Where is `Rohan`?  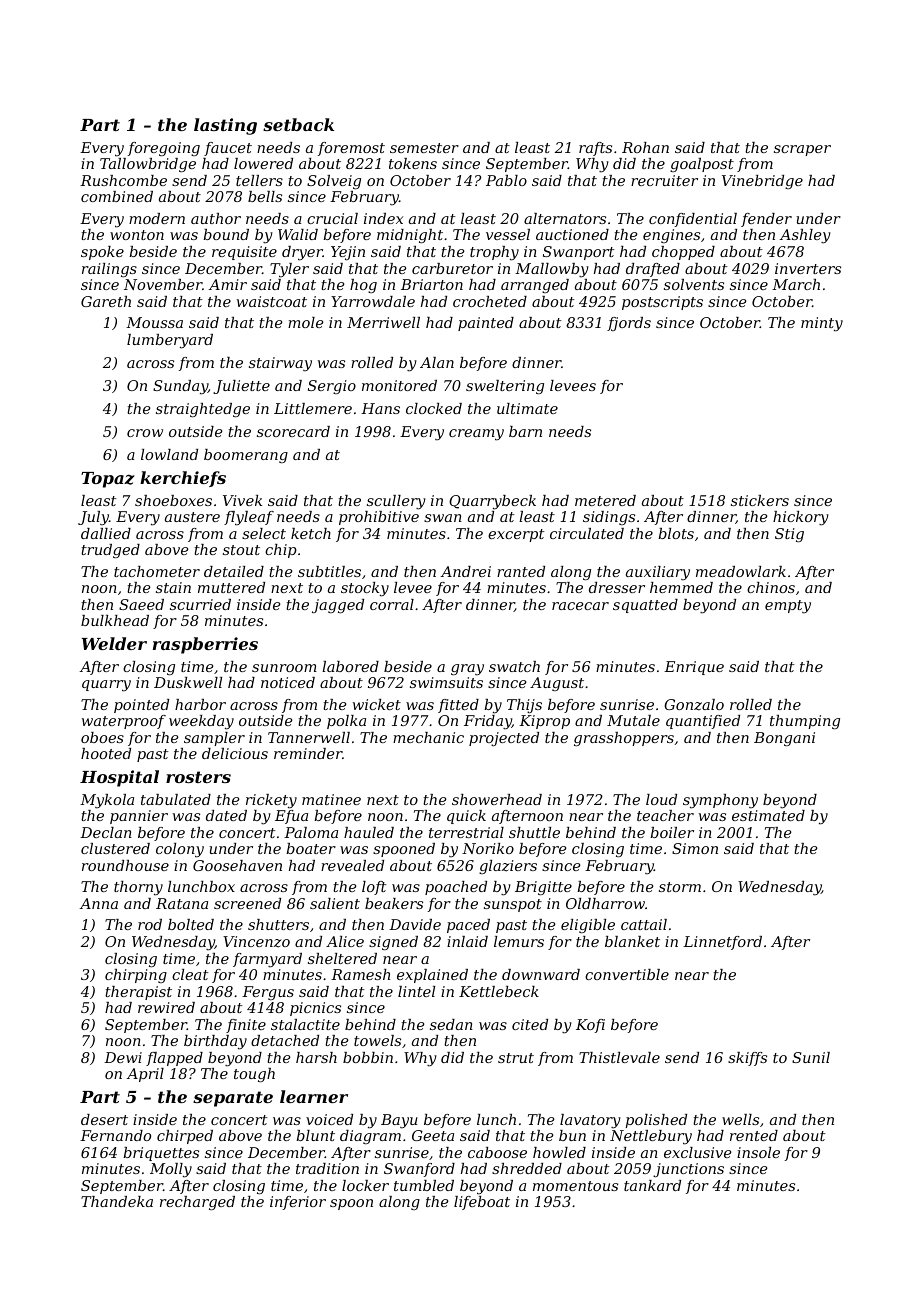 Rohan is located at coordinates (645, 147).
